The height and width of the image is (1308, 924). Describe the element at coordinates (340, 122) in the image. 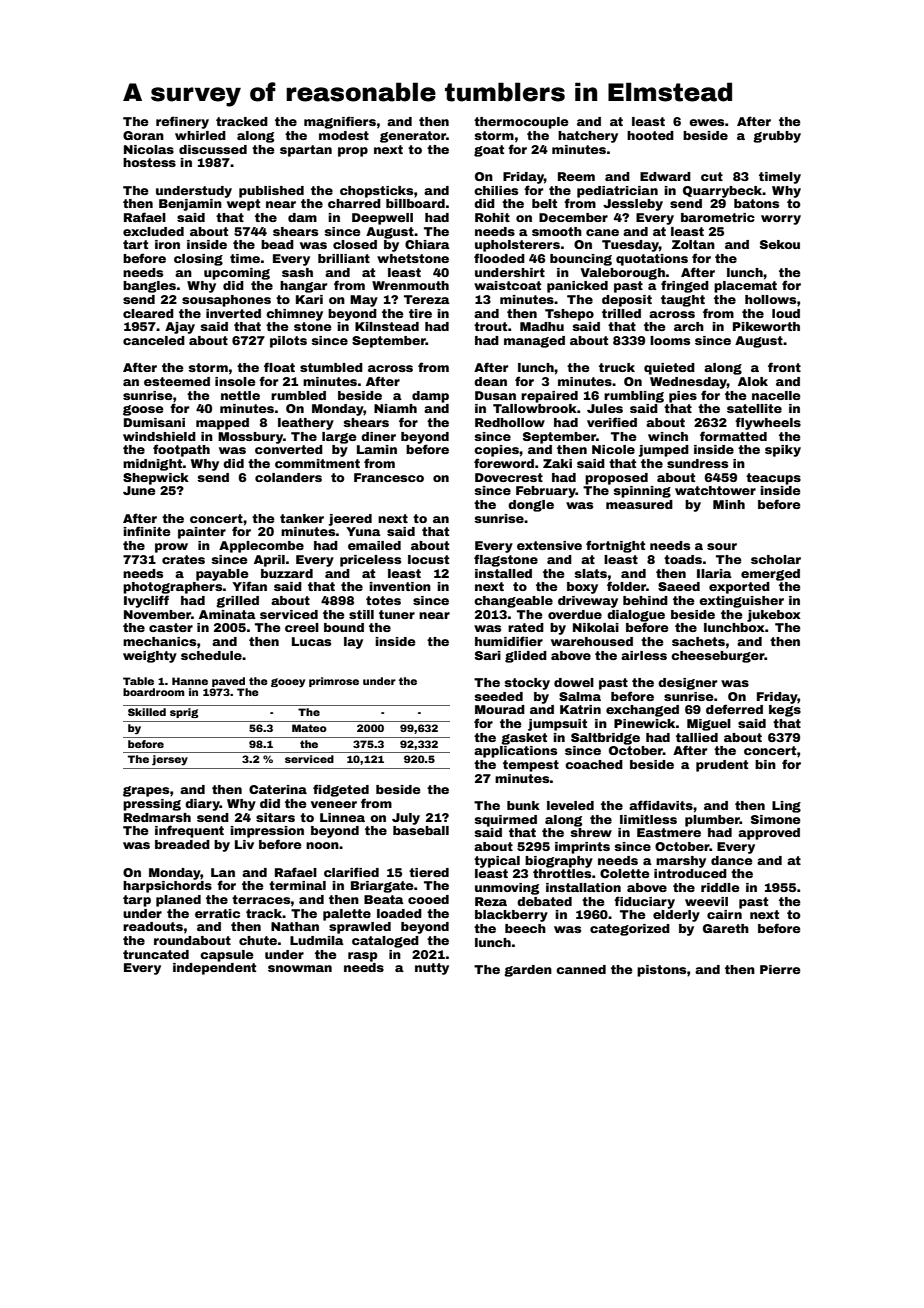

I see `magnifiers` at that location.
